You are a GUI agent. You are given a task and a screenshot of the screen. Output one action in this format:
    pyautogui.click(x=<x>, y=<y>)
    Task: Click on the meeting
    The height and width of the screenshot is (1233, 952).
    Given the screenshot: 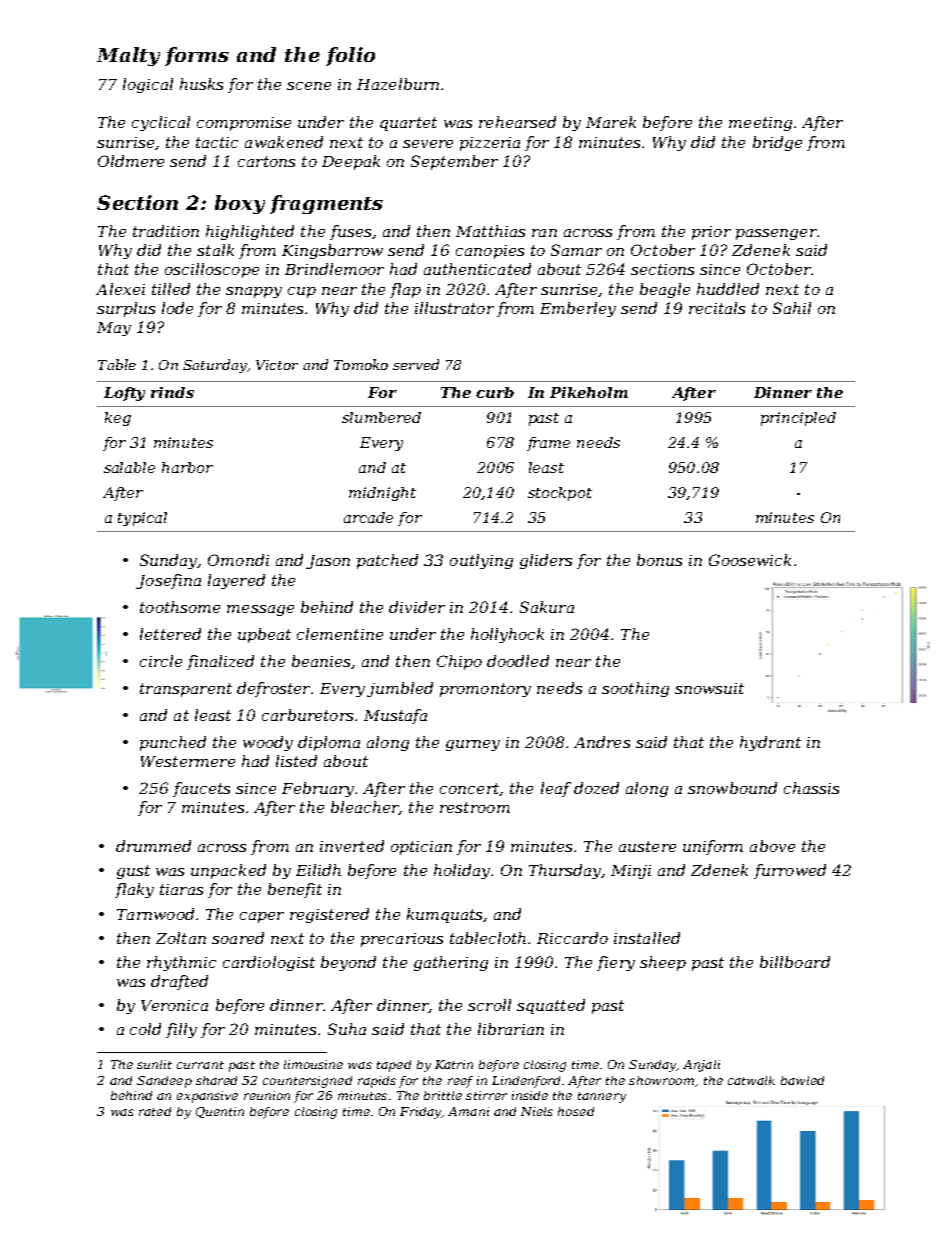 What is the action you would take?
    pyautogui.click(x=760, y=124)
